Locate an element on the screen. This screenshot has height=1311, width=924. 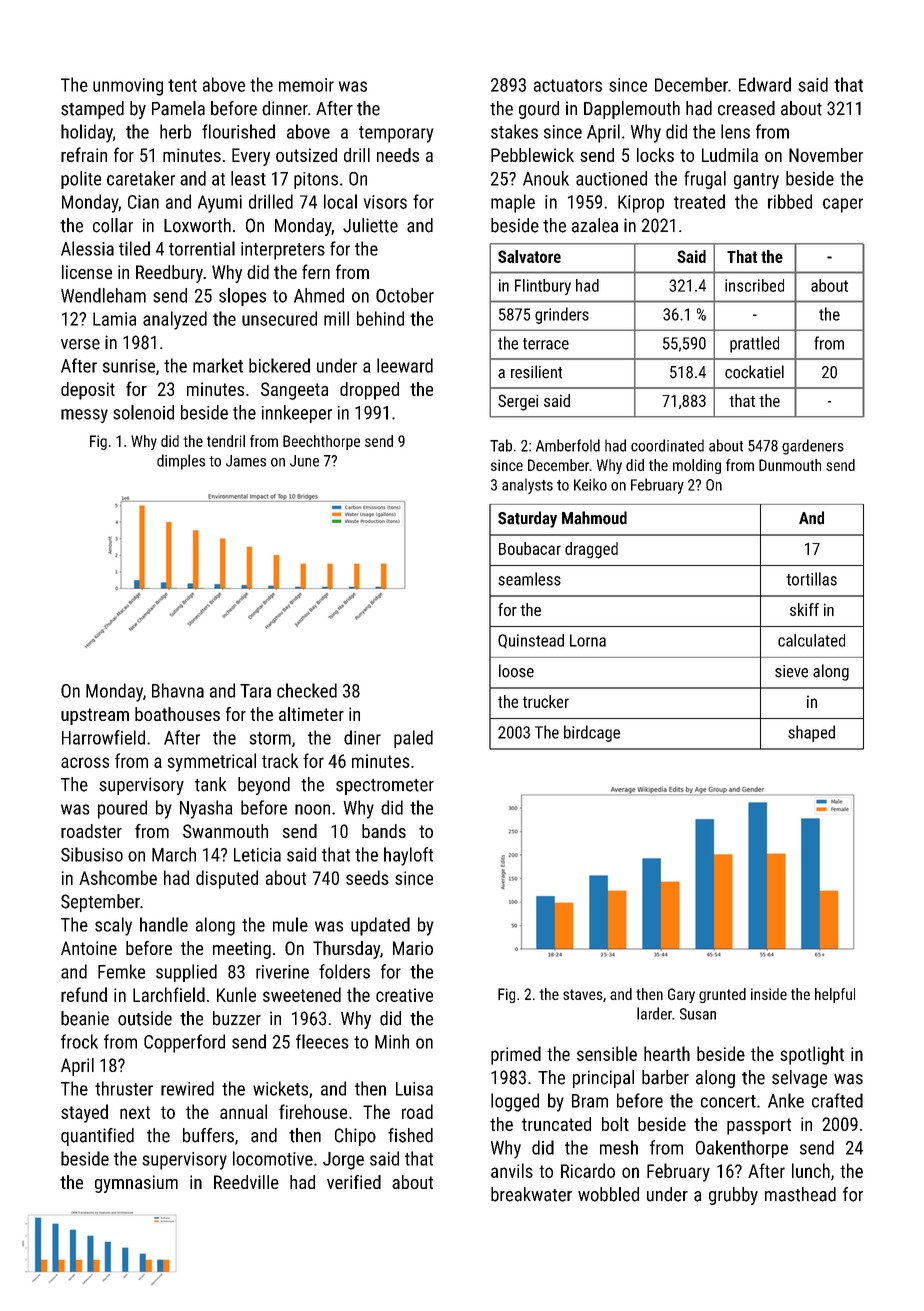
tortillas is located at coordinates (811, 579).
